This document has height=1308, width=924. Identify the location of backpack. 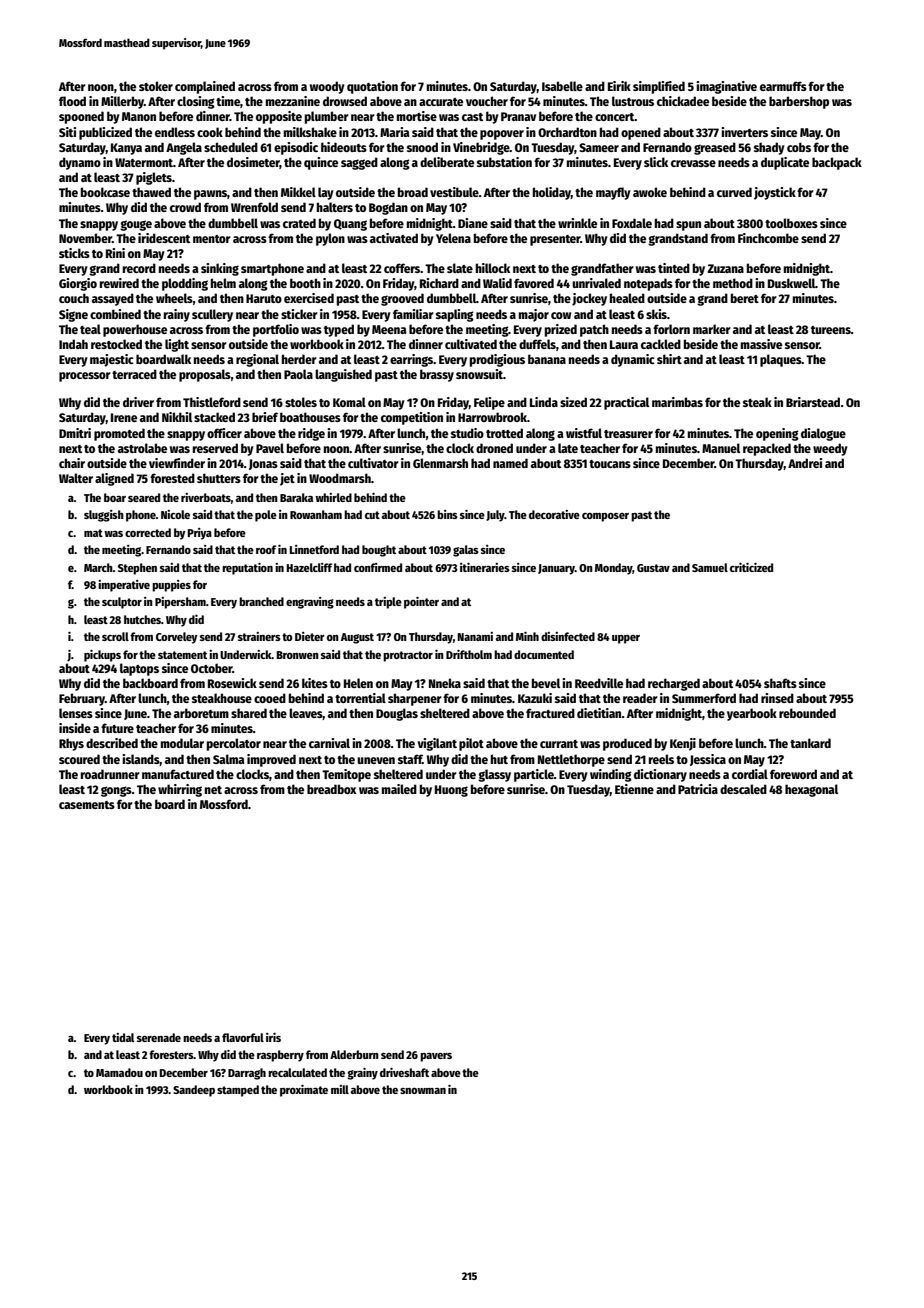
(837, 163).
